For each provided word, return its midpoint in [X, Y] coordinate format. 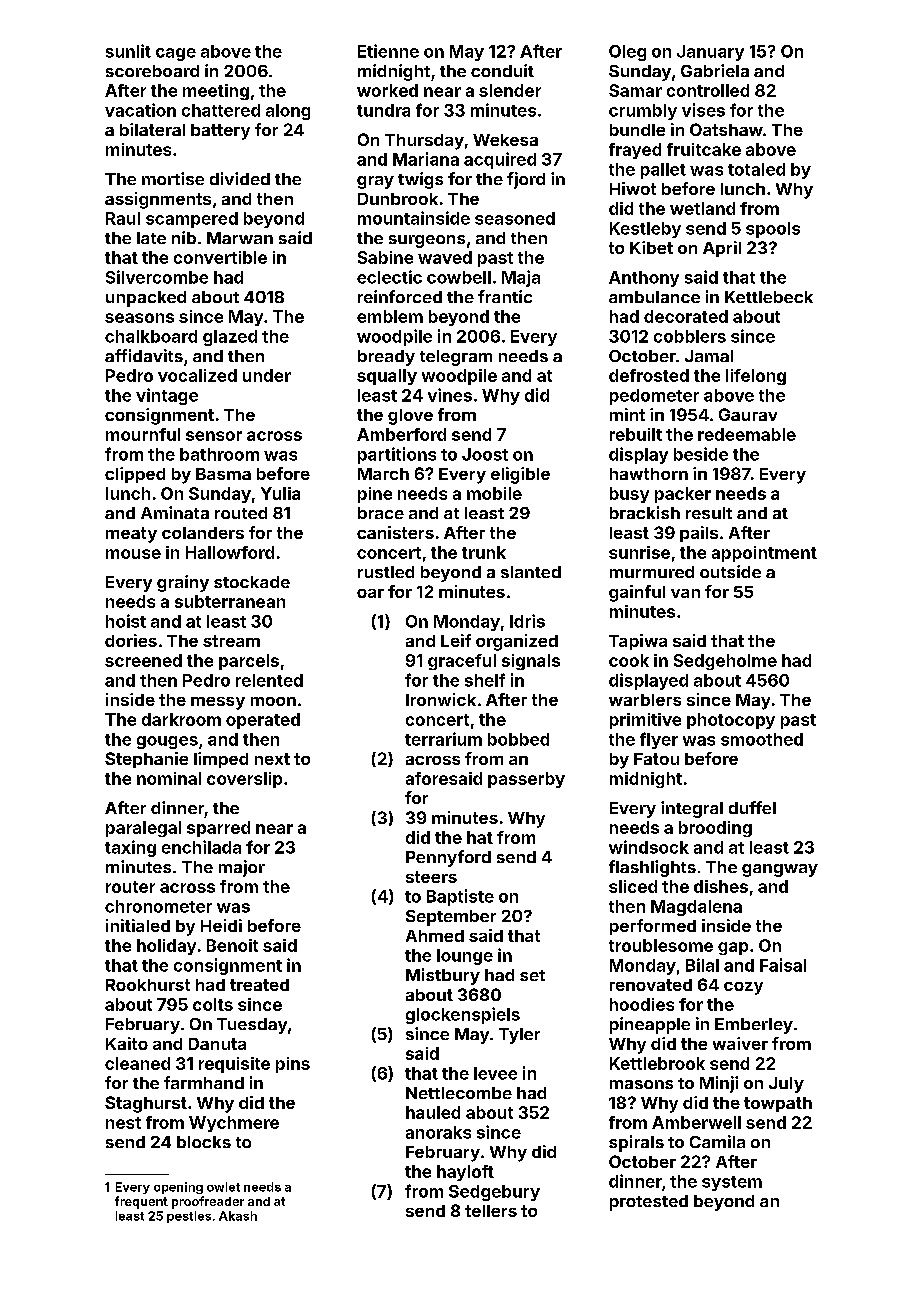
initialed [138, 925]
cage [176, 54]
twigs [420, 180]
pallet [663, 171]
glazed [230, 338]
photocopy [731, 721]
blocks [204, 1142]
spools [773, 230]
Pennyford [448, 858]
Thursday [424, 142]
